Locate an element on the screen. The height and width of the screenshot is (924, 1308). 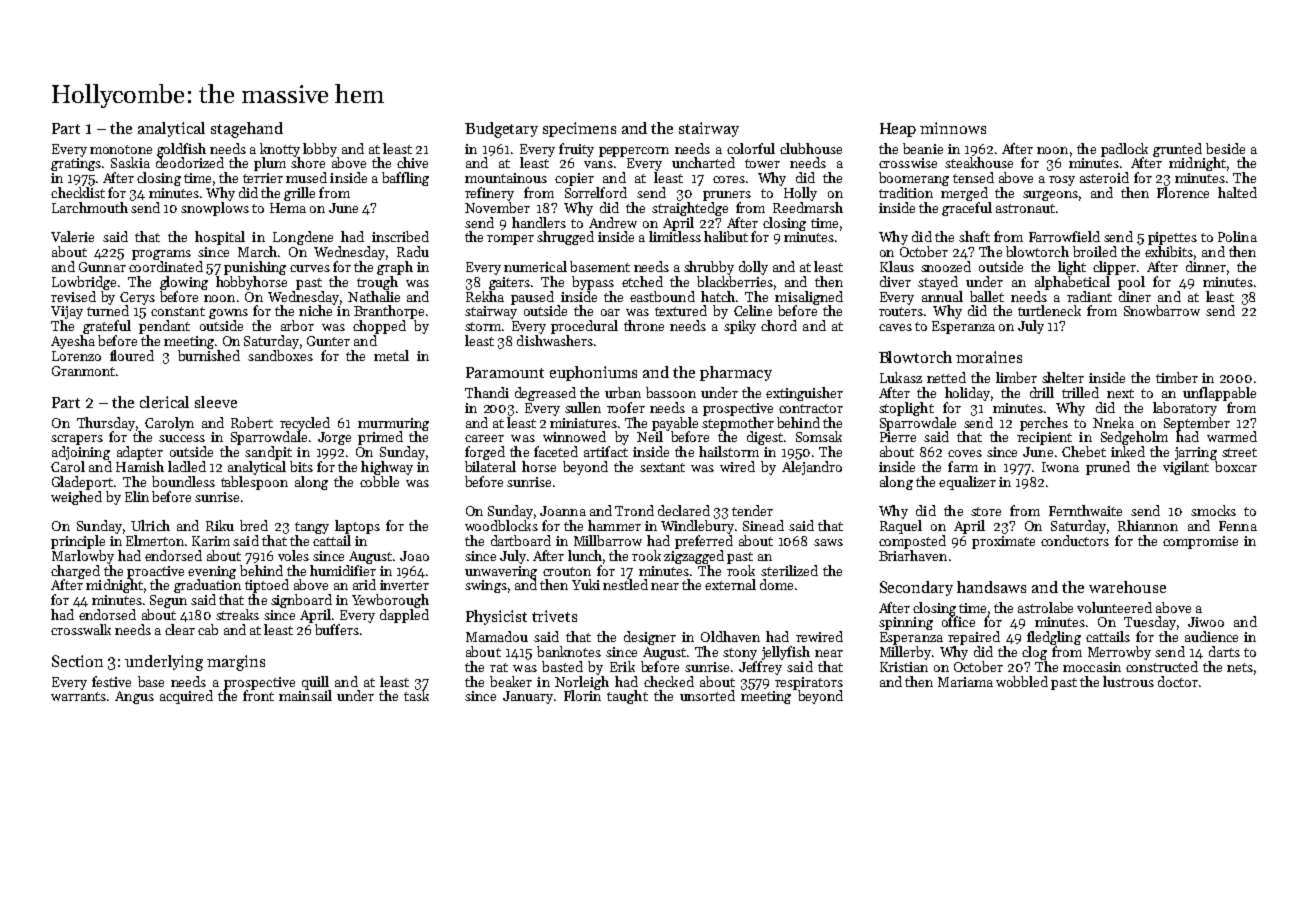
alphabetical is located at coordinates (1072, 283).
